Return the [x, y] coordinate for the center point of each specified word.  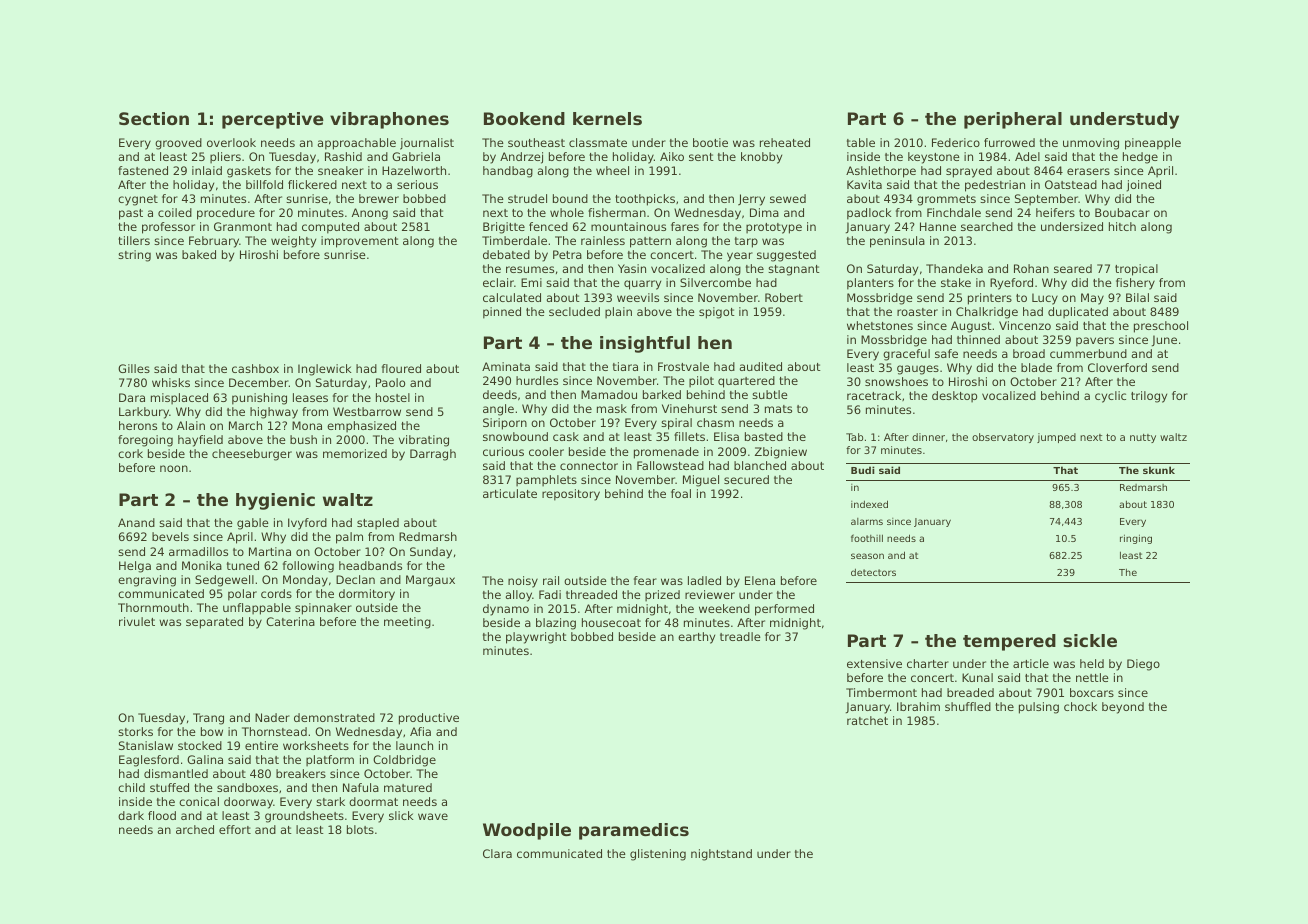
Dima [764, 212]
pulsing [1039, 708]
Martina [270, 551]
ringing [1136, 539]
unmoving [1091, 144]
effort [235, 829]
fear [645, 580]
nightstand [721, 855]
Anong [370, 214]
